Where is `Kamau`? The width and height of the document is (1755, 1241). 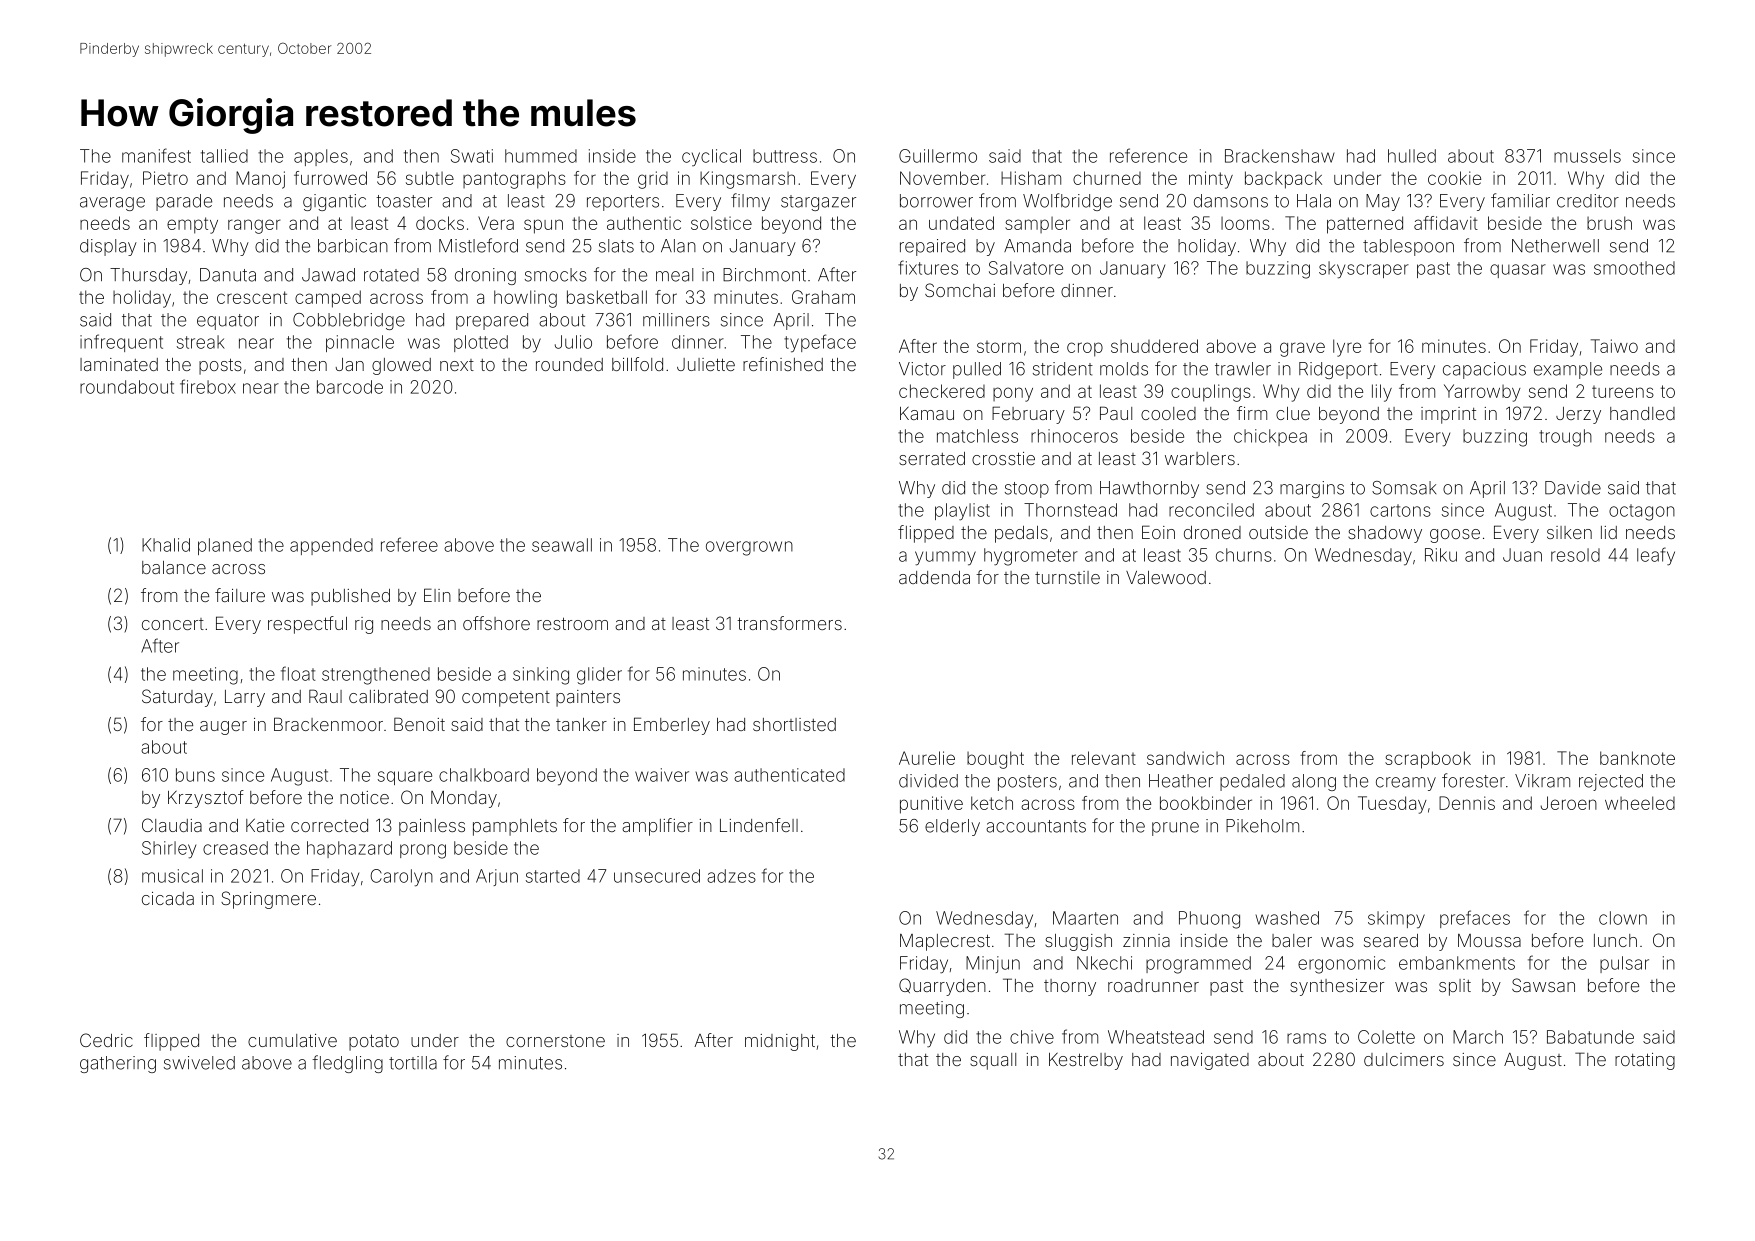
Kamau is located at coordinates (927, 413).
